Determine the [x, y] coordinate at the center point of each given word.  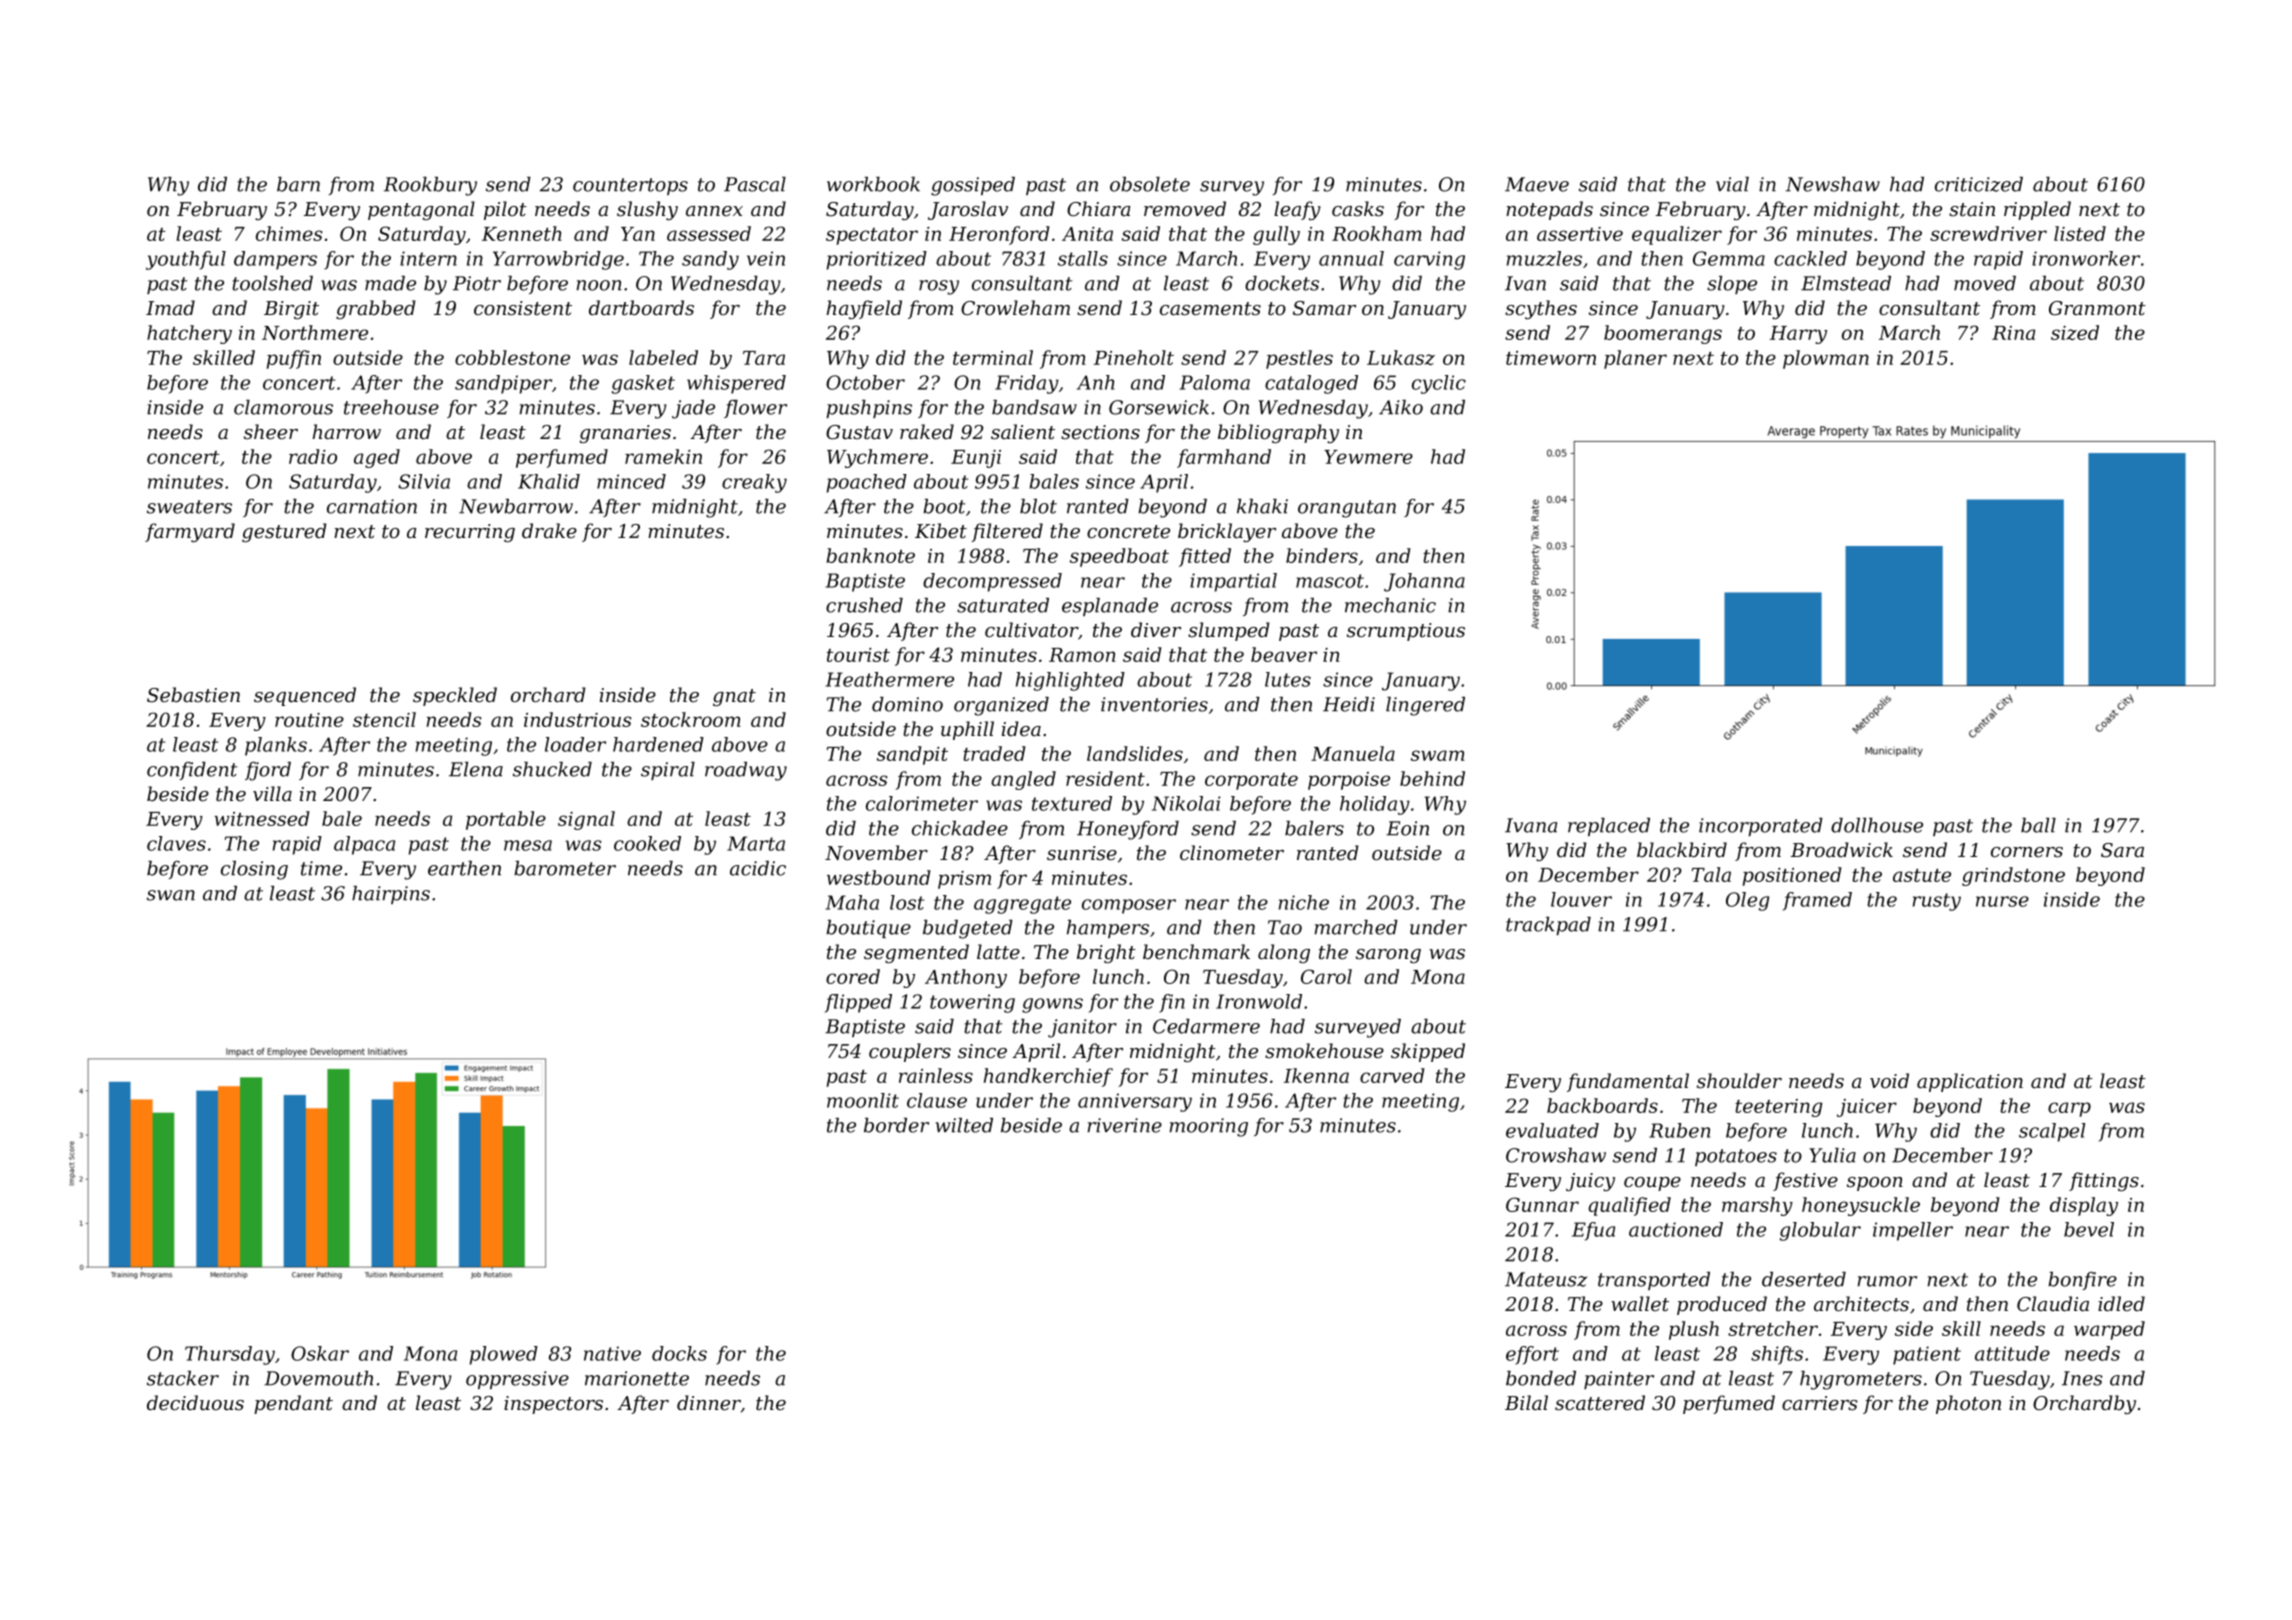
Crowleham [1015, 308]
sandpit [912, 755]
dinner [709, 1403]
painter [1619, 1380]
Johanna [1424, 582]
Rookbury [430, 186]
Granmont [2097, 308]
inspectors [553, 1405]
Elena [476, 769]
